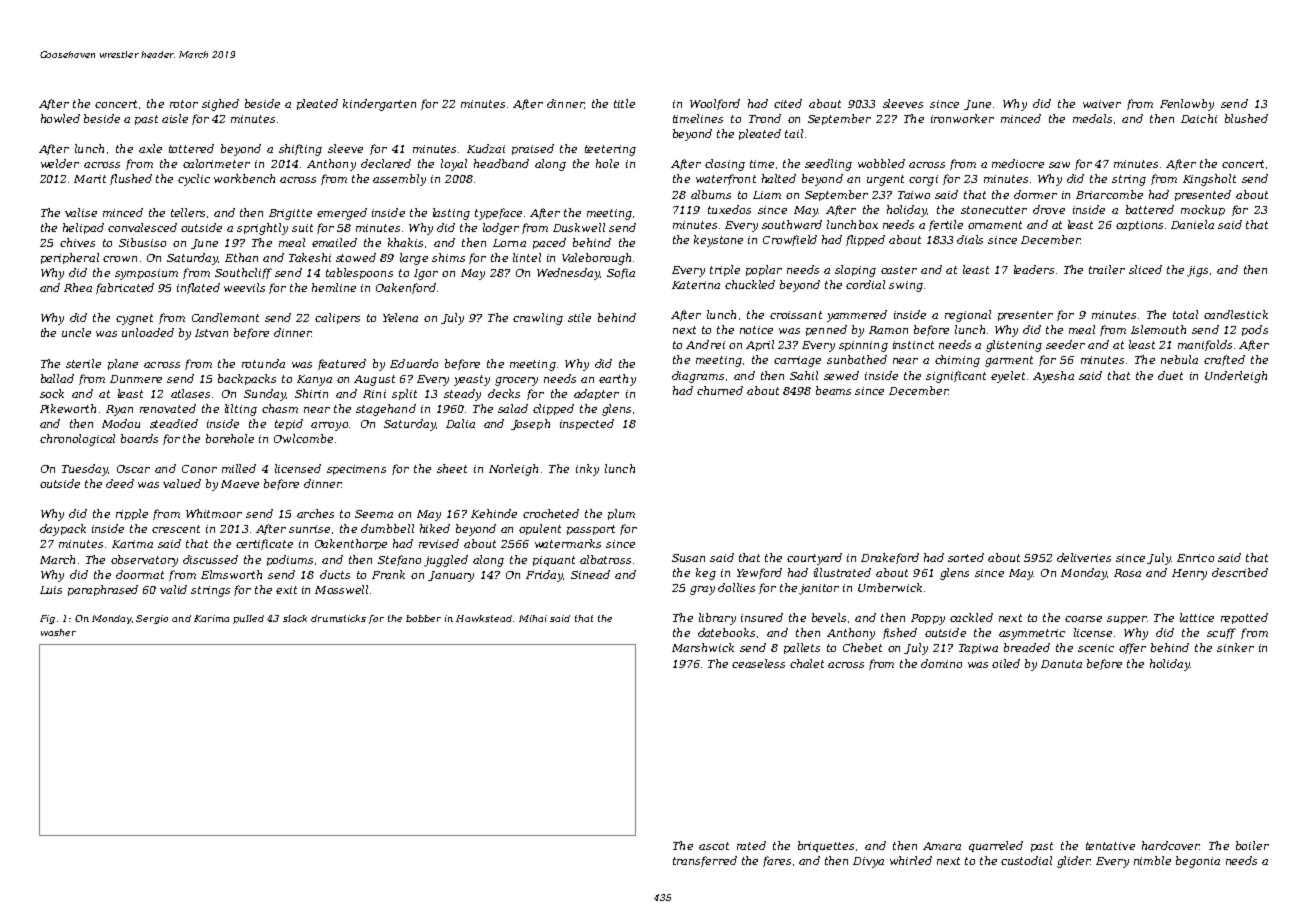 This document has height=924, width=1308. What do you see at coordinates (51, 590) in the document?
I see `Luis` at bounding box center [51, 590].
